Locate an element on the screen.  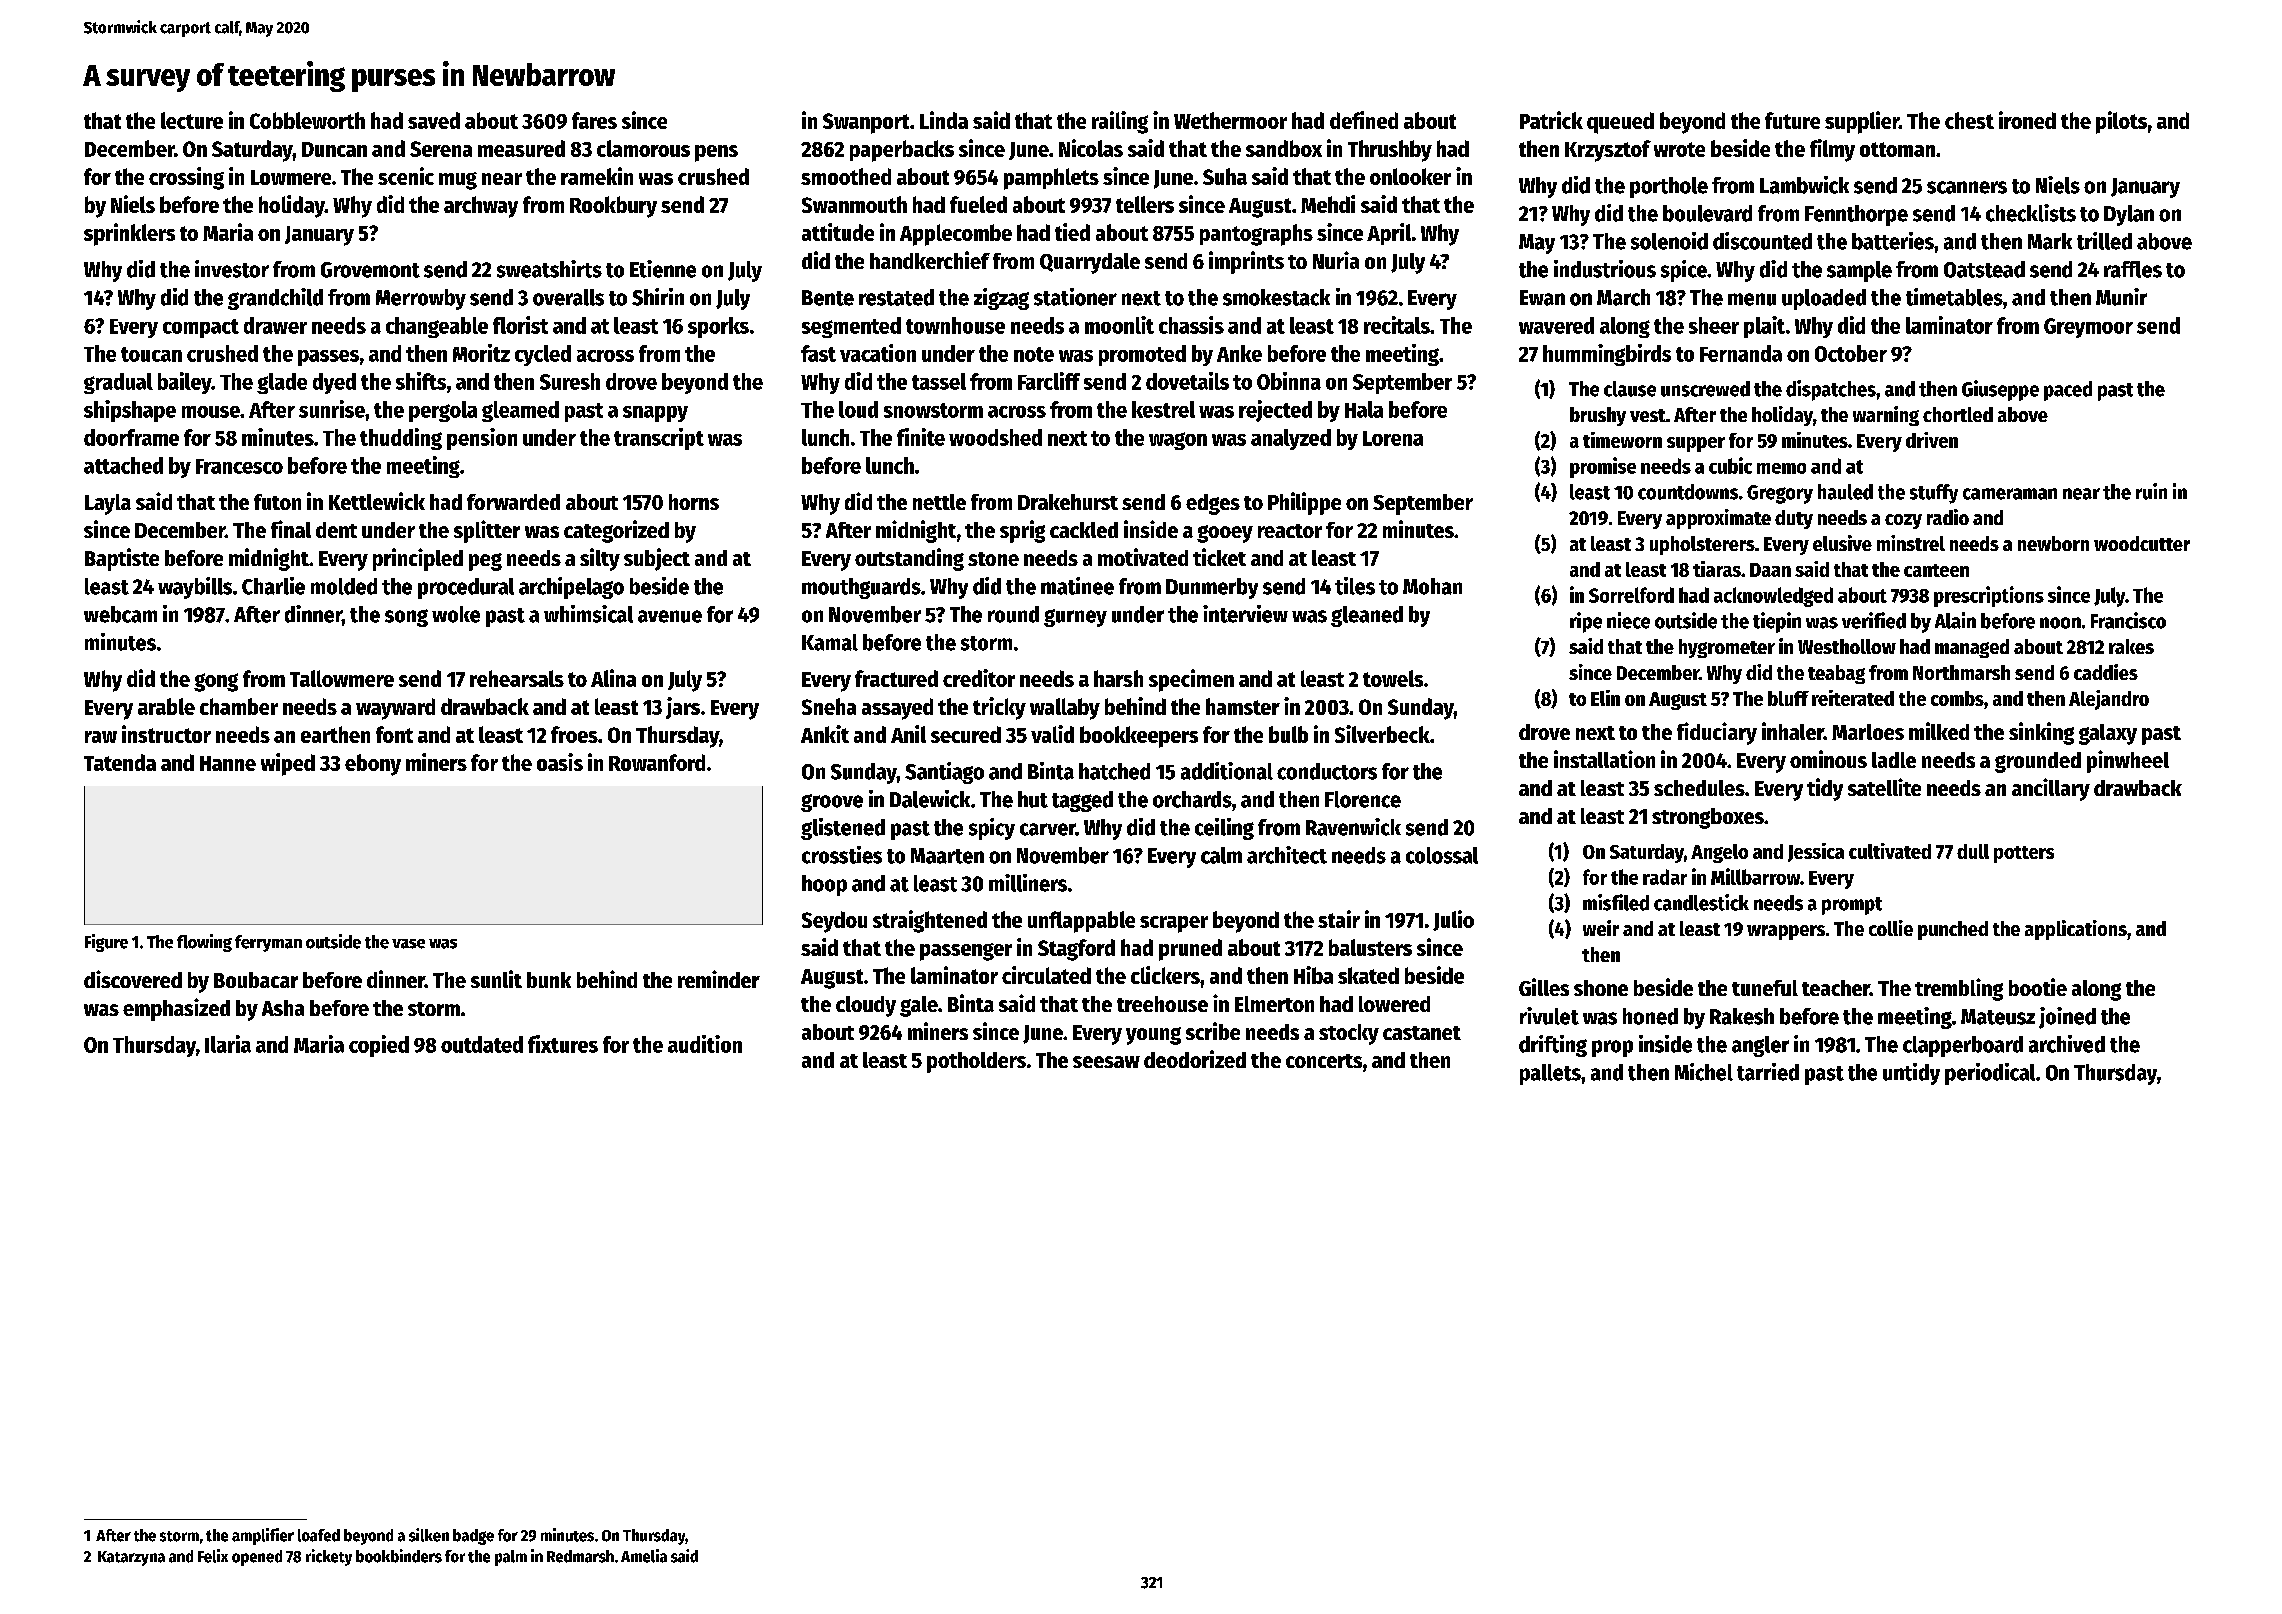
copied is located at coordinates (379, 1046).
